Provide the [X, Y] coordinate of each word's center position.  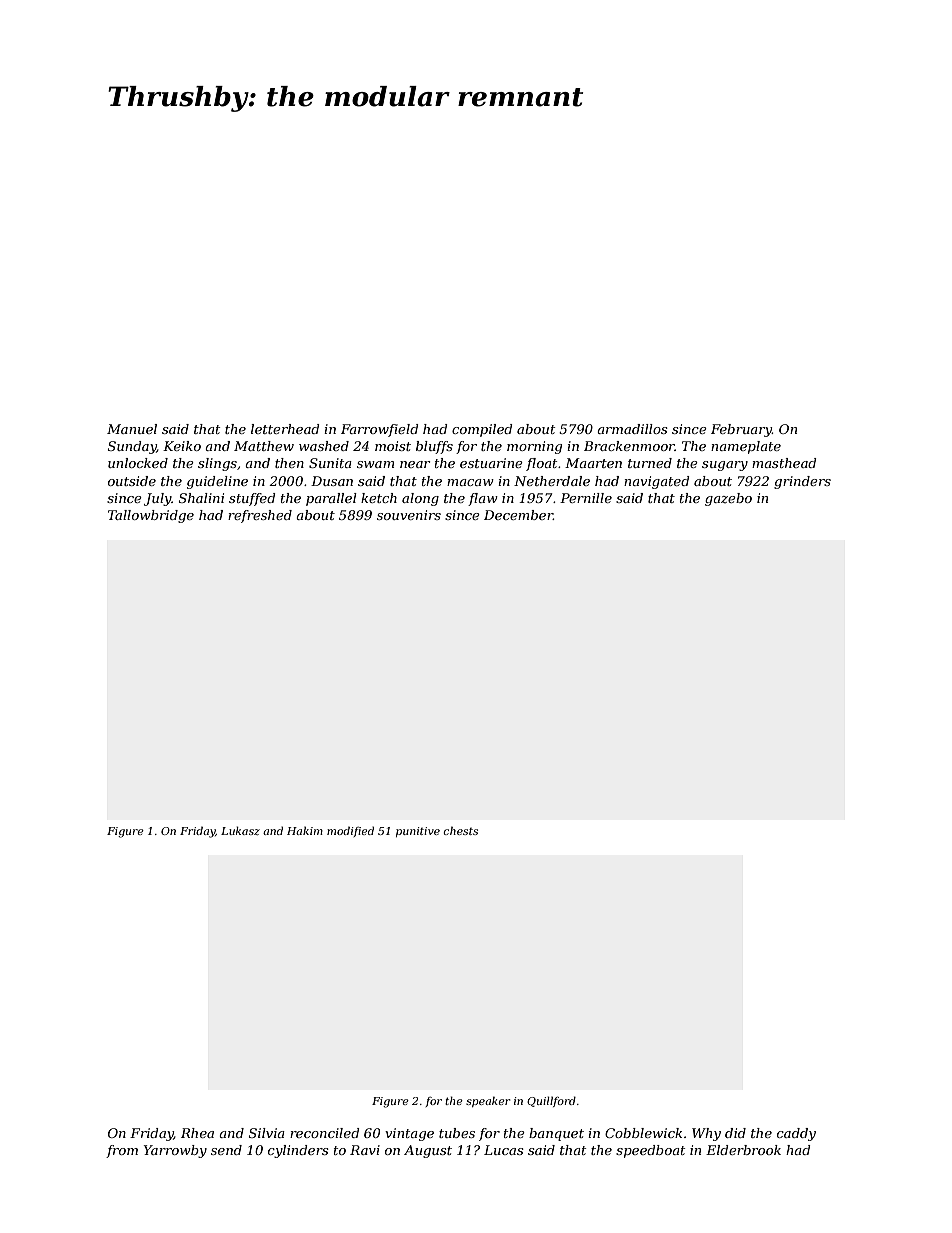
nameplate [746, 447]
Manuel [132, 429]
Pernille [586, 498]
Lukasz [240, 830]
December [518, 515]
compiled [482, 430]
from [122, 1151]
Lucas [503, 1150]
